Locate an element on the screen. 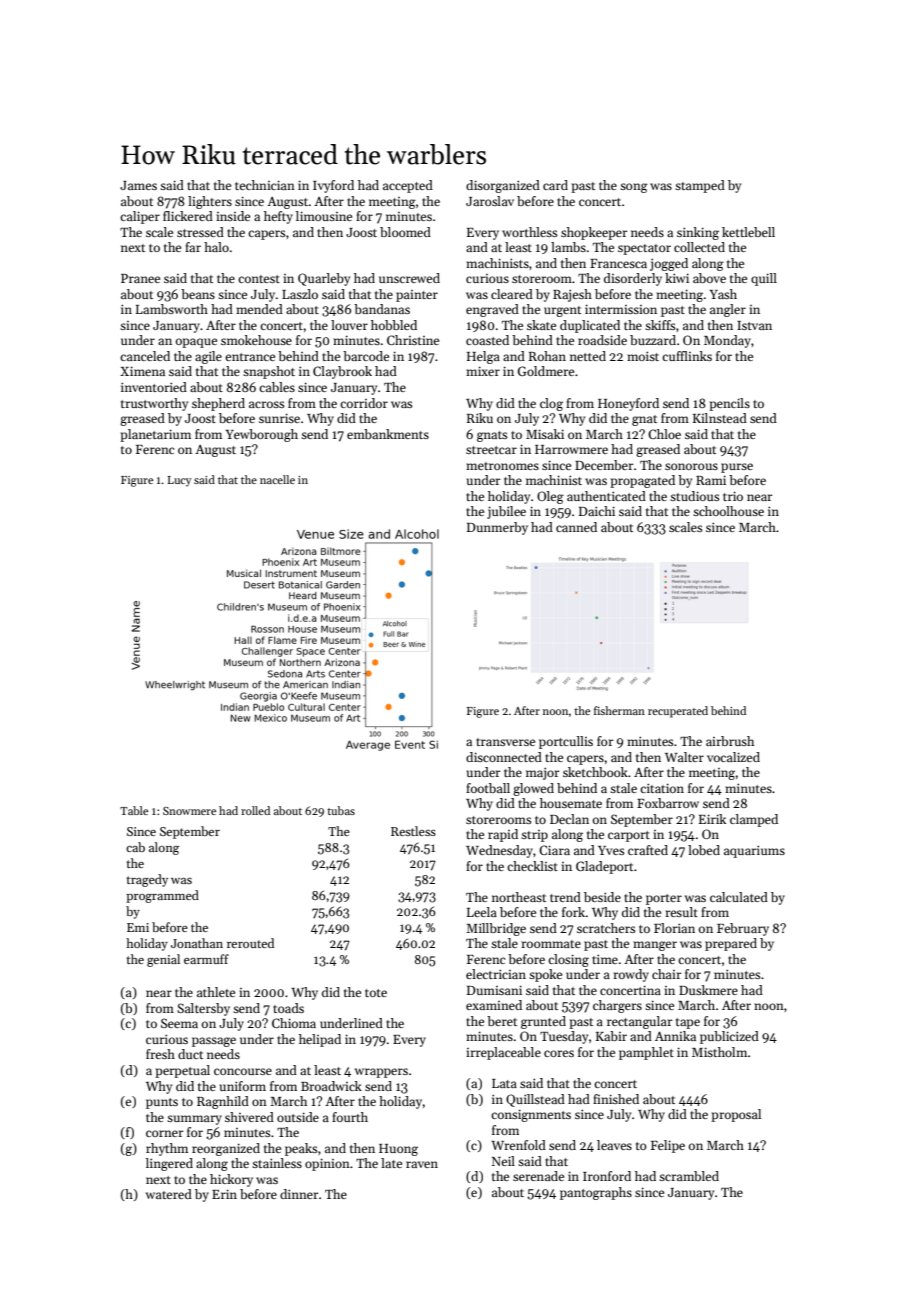  accepted is located at coordinates (408, 186).
